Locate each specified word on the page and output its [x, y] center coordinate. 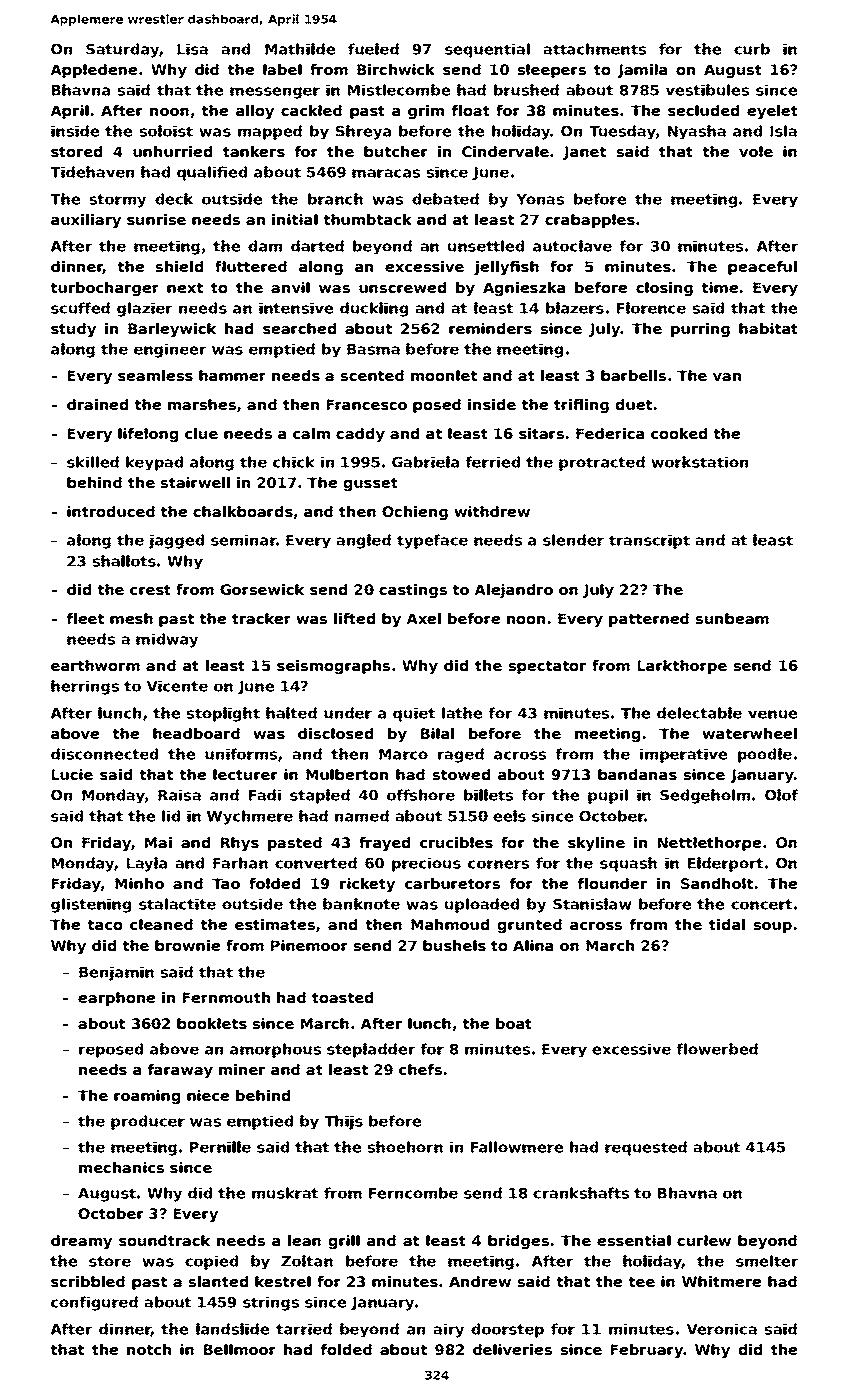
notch [149, 1349]
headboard [196, 733]
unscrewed [402, 287]
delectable [699, 713]
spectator [547, 667]
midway [167, 640]
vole [756, 151]
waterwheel [749, 733]
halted [291, 713]
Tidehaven [92, 172]
